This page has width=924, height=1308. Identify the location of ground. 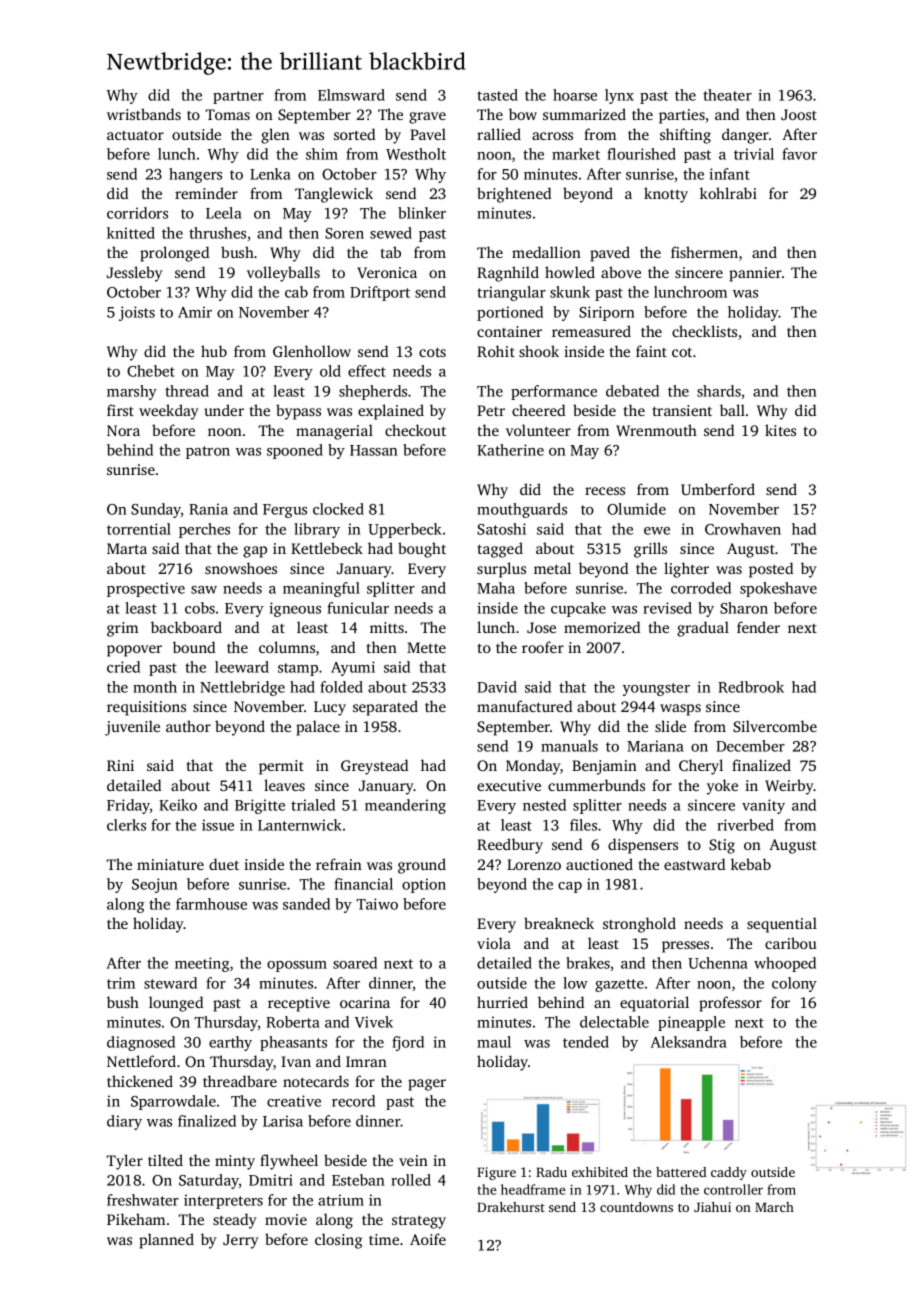
(422, 866).
